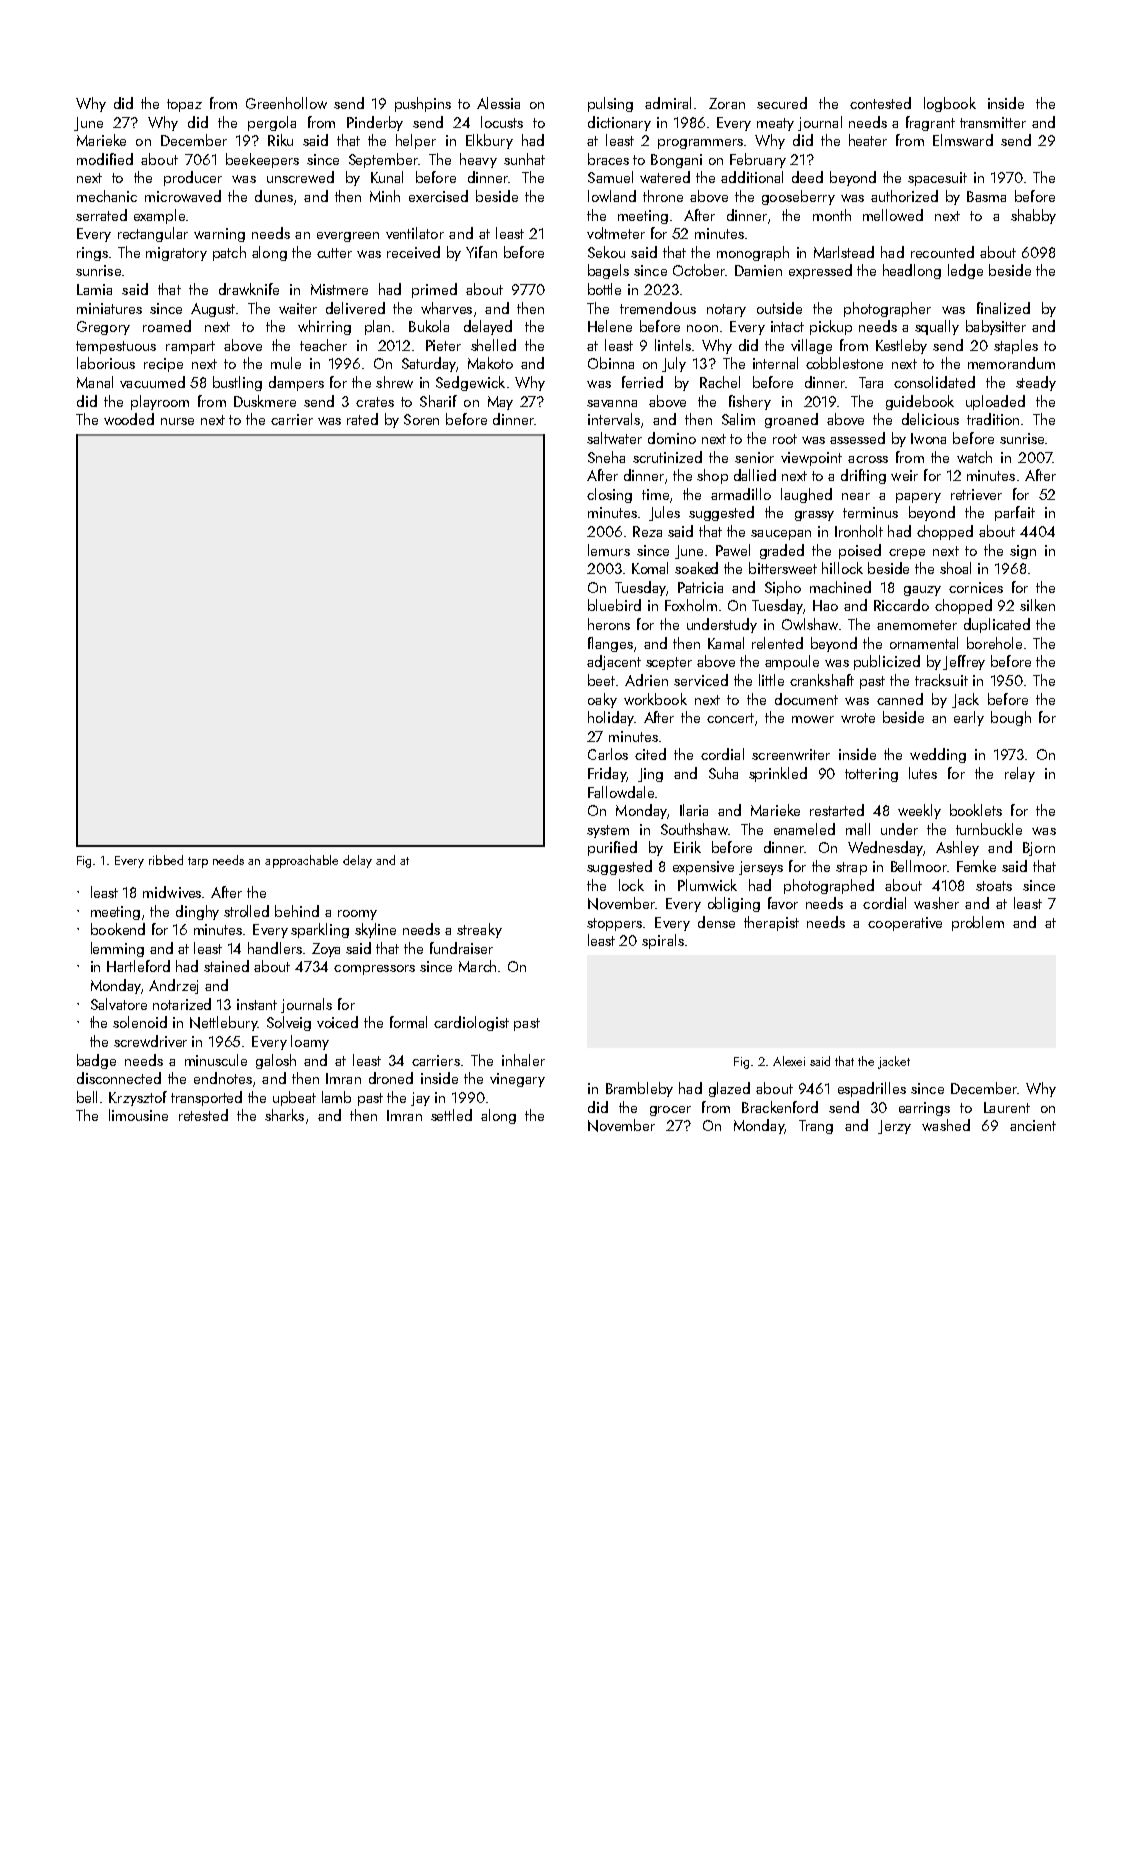  What do you see at coordinates (246, 911) in the screenshot?
I see `strolled` at bounding box center [246, 911].
